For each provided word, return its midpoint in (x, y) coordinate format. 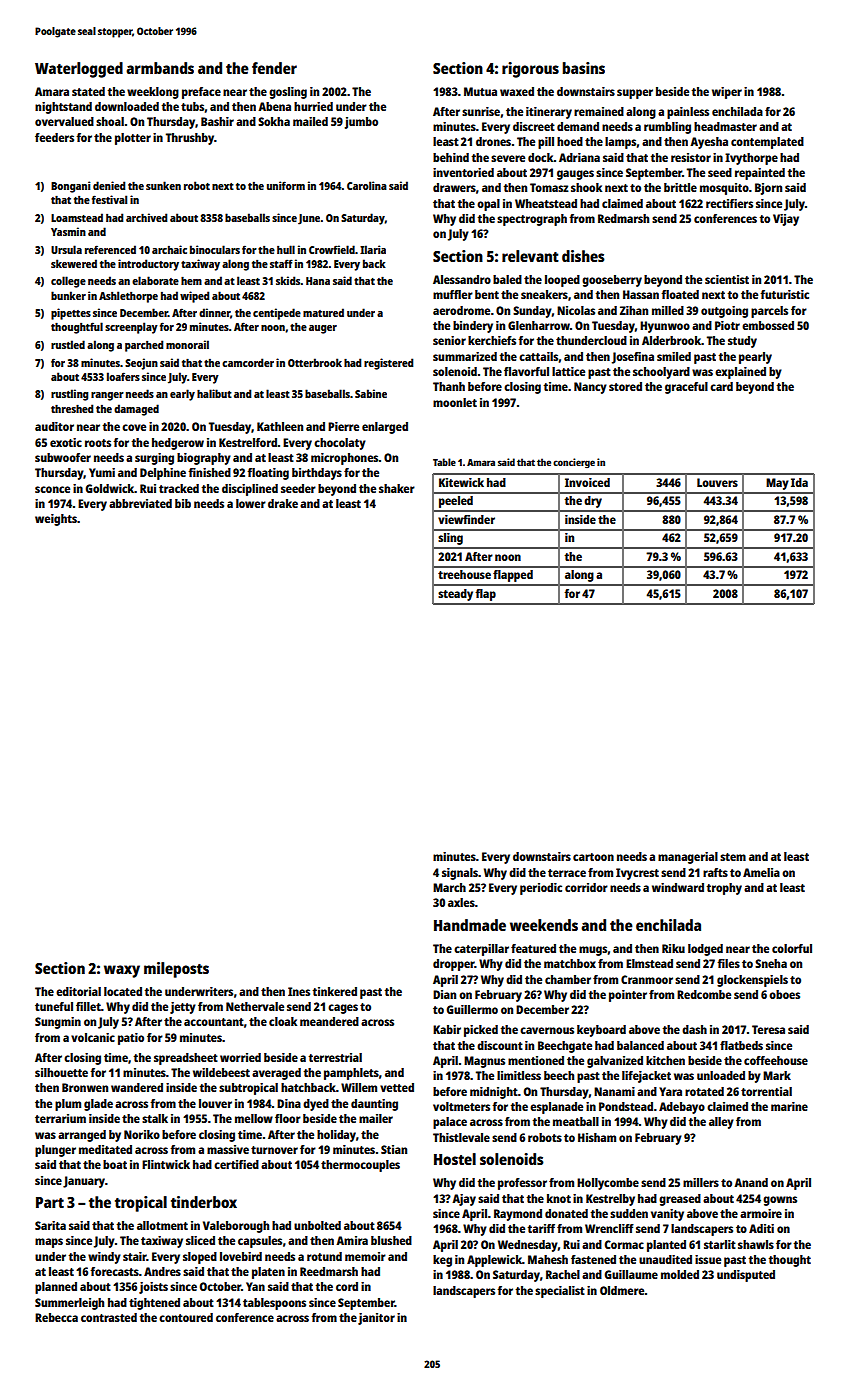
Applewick (494, 1261)
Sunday (532, 312)
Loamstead (77, 217)
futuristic (784, 294)
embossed (768, 325)
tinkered (335, 991)
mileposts (176, 970)
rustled (68, 344)
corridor (586, 887)
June (309, 219)
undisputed (746, 1276)
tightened (154, 1304)
